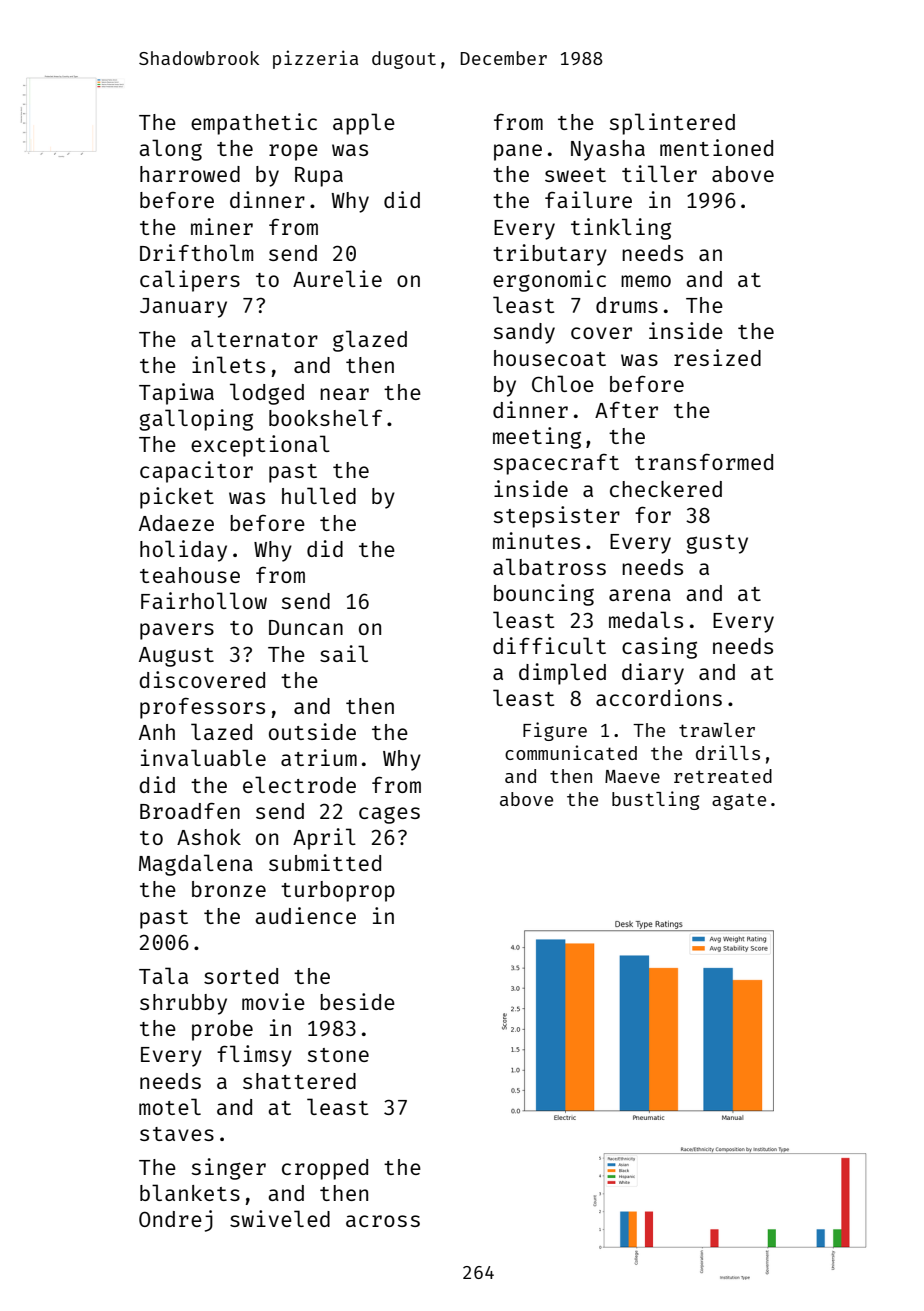 The height and width of the page is (1311, 924). I want to click on stone, so click(338, 1055).
